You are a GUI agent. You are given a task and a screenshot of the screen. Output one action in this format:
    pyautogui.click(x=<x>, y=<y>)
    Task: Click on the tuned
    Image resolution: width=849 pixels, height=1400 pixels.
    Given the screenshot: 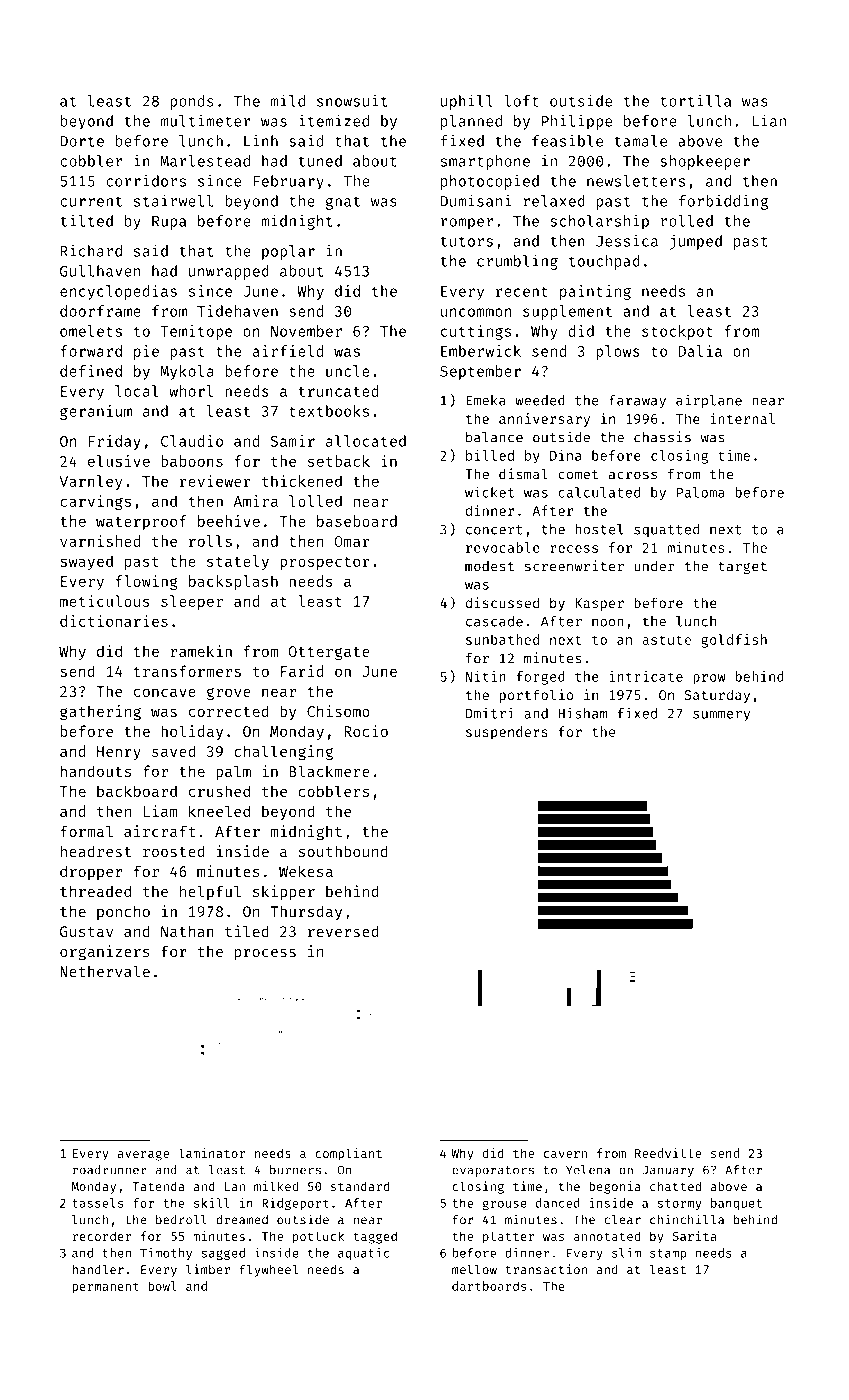 What is the action you would take?
    pyautogui.click(x=320, y=161)
